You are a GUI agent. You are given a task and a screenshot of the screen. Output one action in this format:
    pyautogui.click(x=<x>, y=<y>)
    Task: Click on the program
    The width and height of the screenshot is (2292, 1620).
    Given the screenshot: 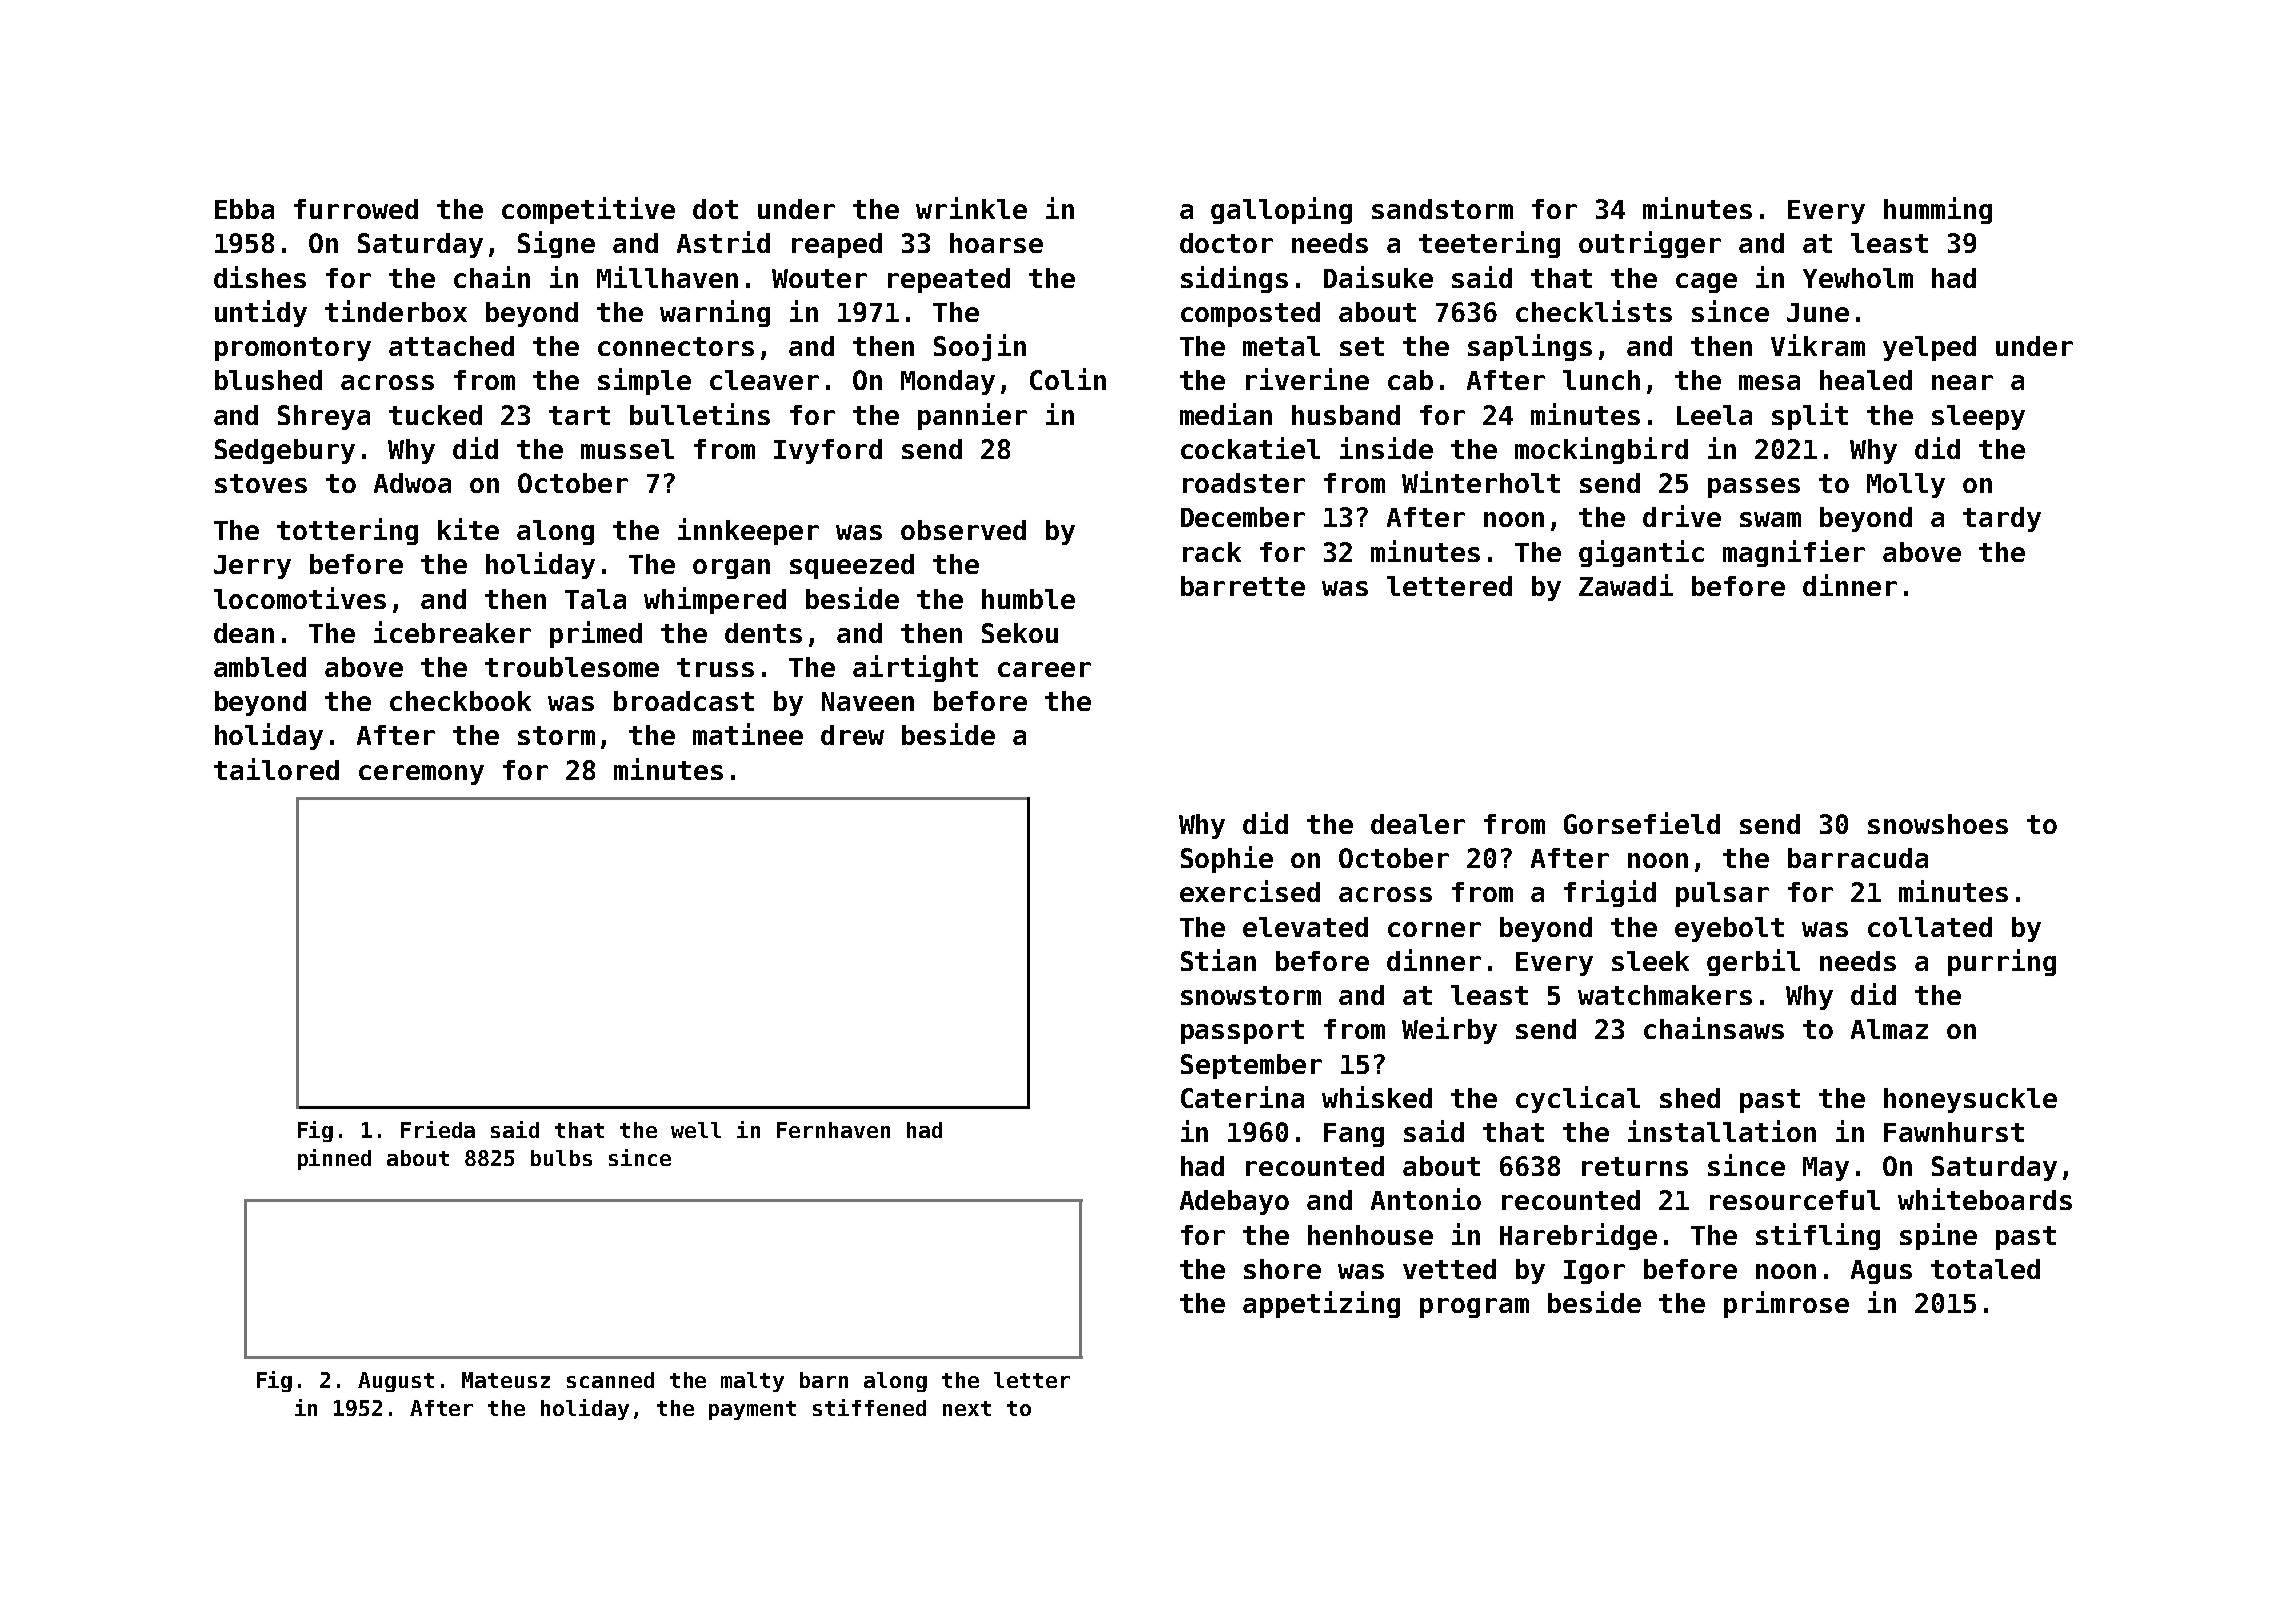 What is the action you would take?
    pyautogui.click(x=1474, y=1308)
